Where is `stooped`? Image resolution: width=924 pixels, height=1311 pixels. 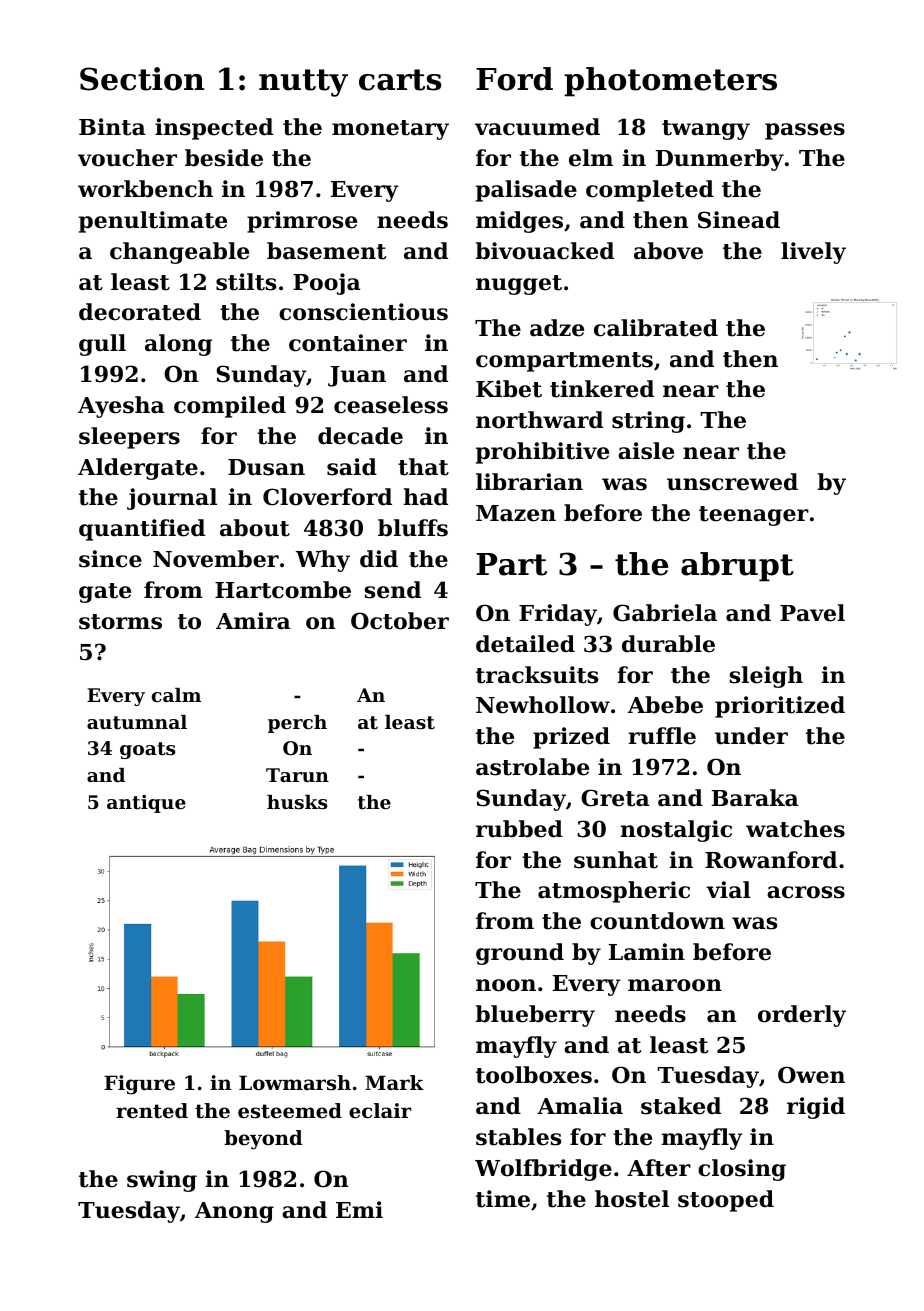 stooped is located at coordinates (726, 1201).
